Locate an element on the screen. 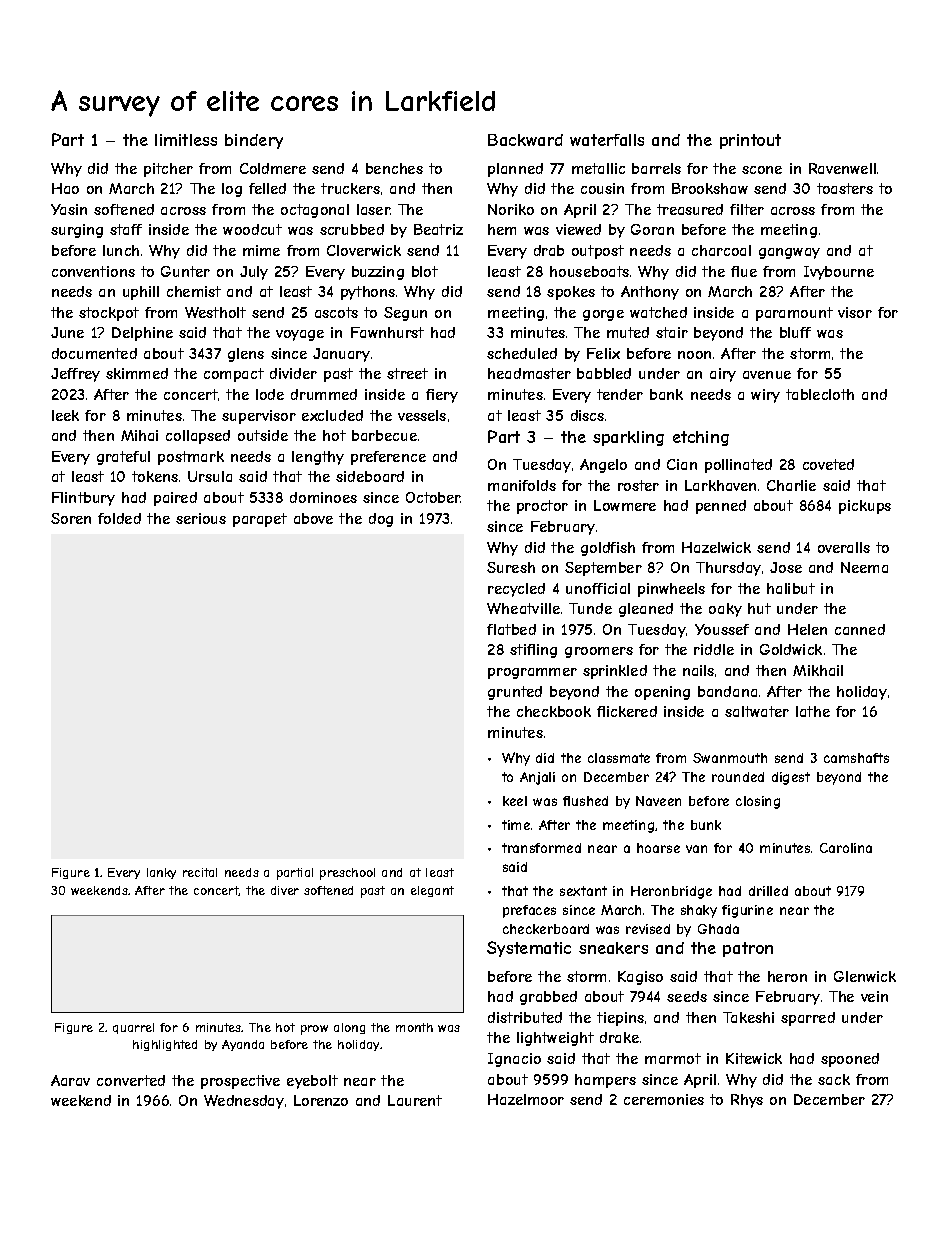  outside is located at coordinates (263, 435).
